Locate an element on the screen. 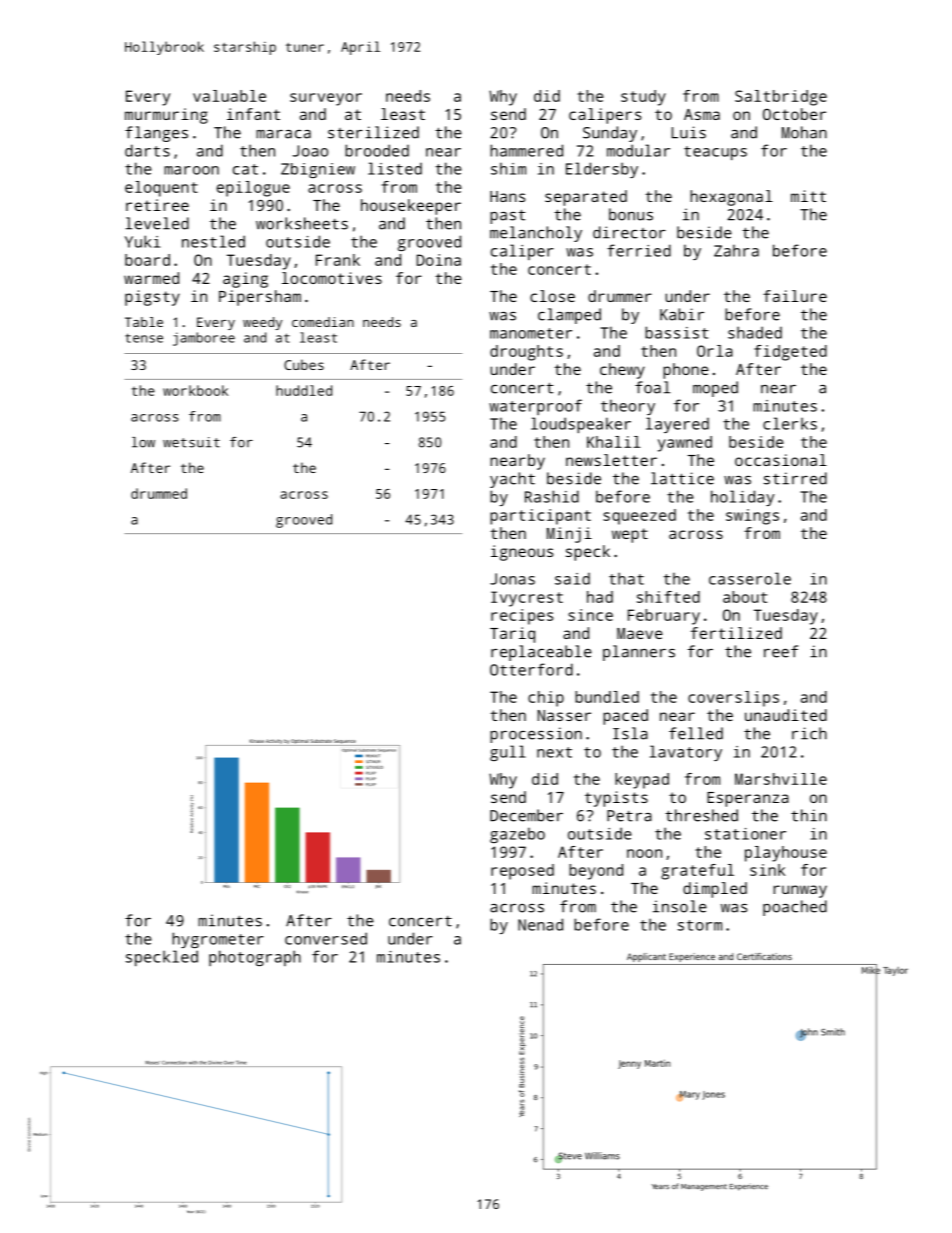 The width and height of the screenshot is (952, 1233). igneous is located at coordinates (522, 553).
